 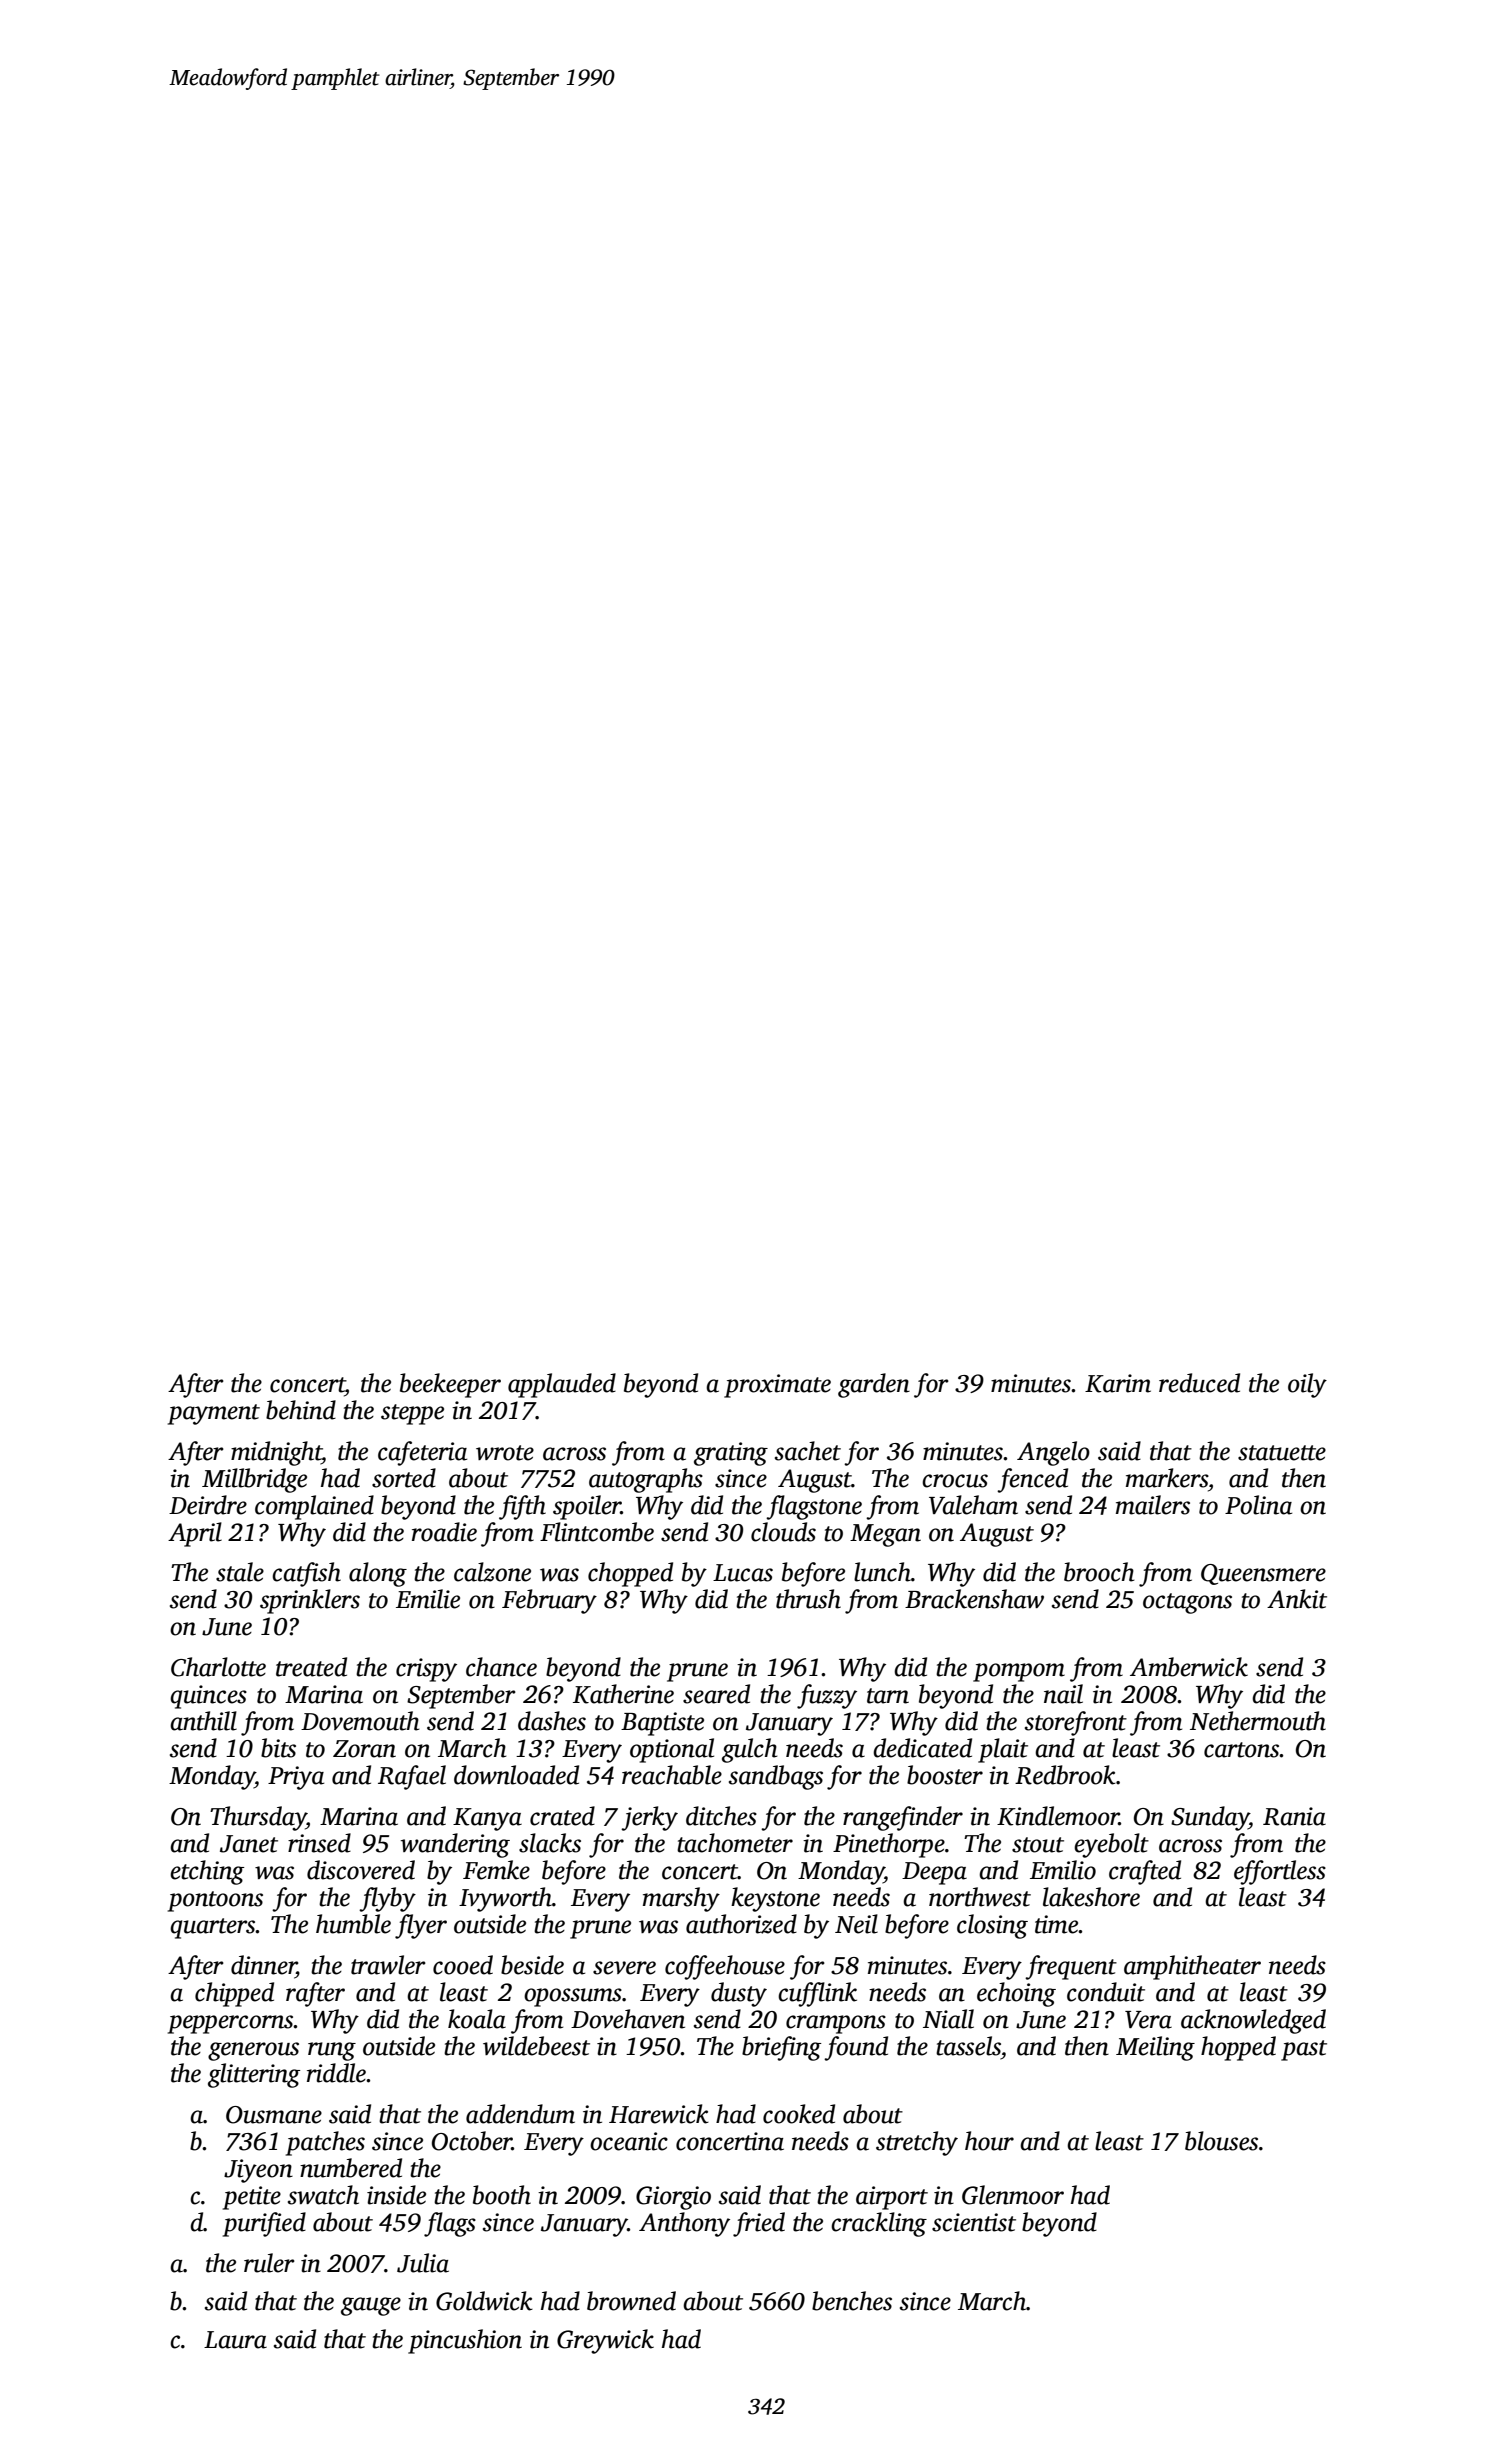 What do you see at coordinates (254, 2075) in the screenshot?
I see `glittering` at bounding box center [254, 2075].
